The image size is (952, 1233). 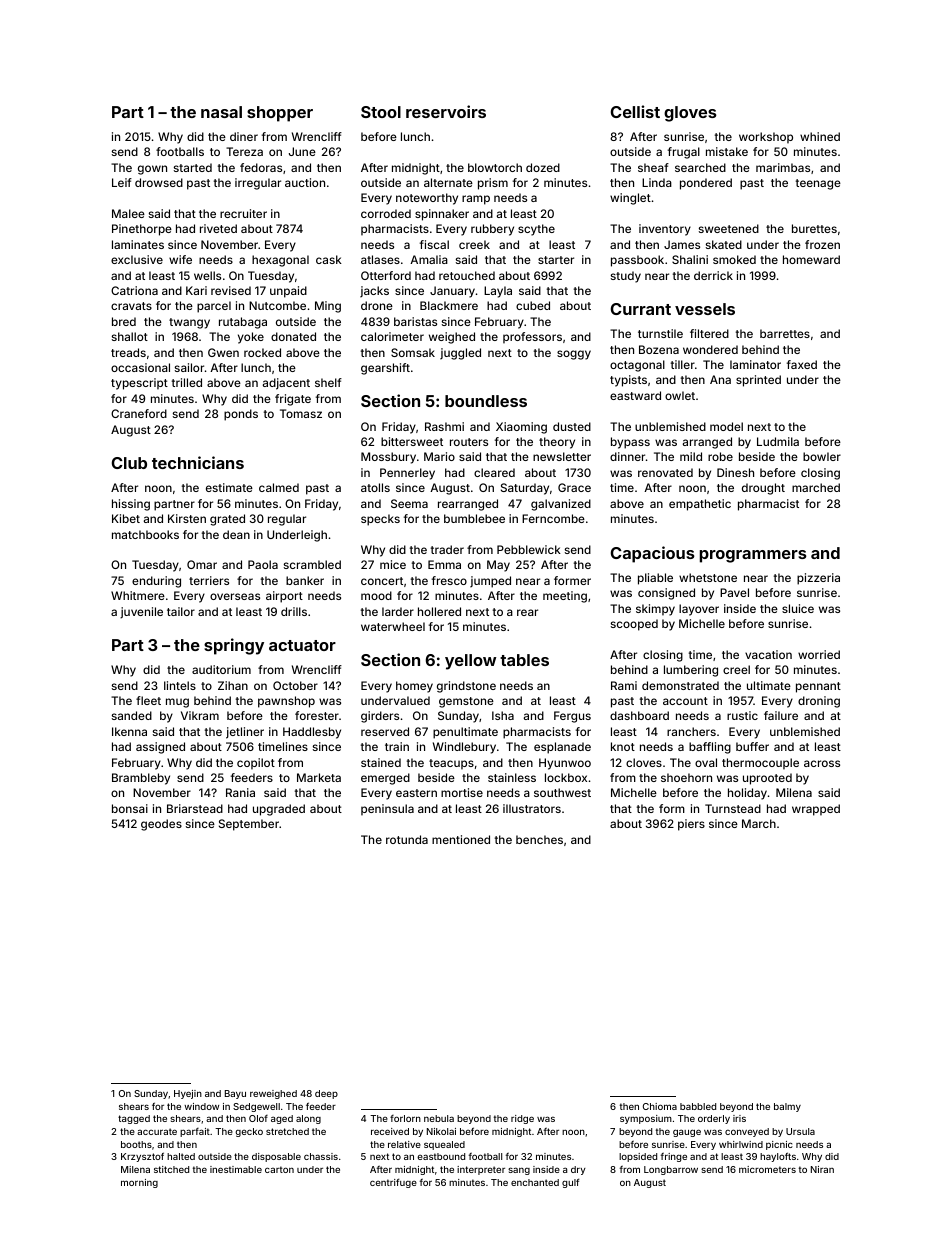 What do you see at coordinates (684, 153) in the screenshot?
I see `frugal` at bounding box center [684, 153].
